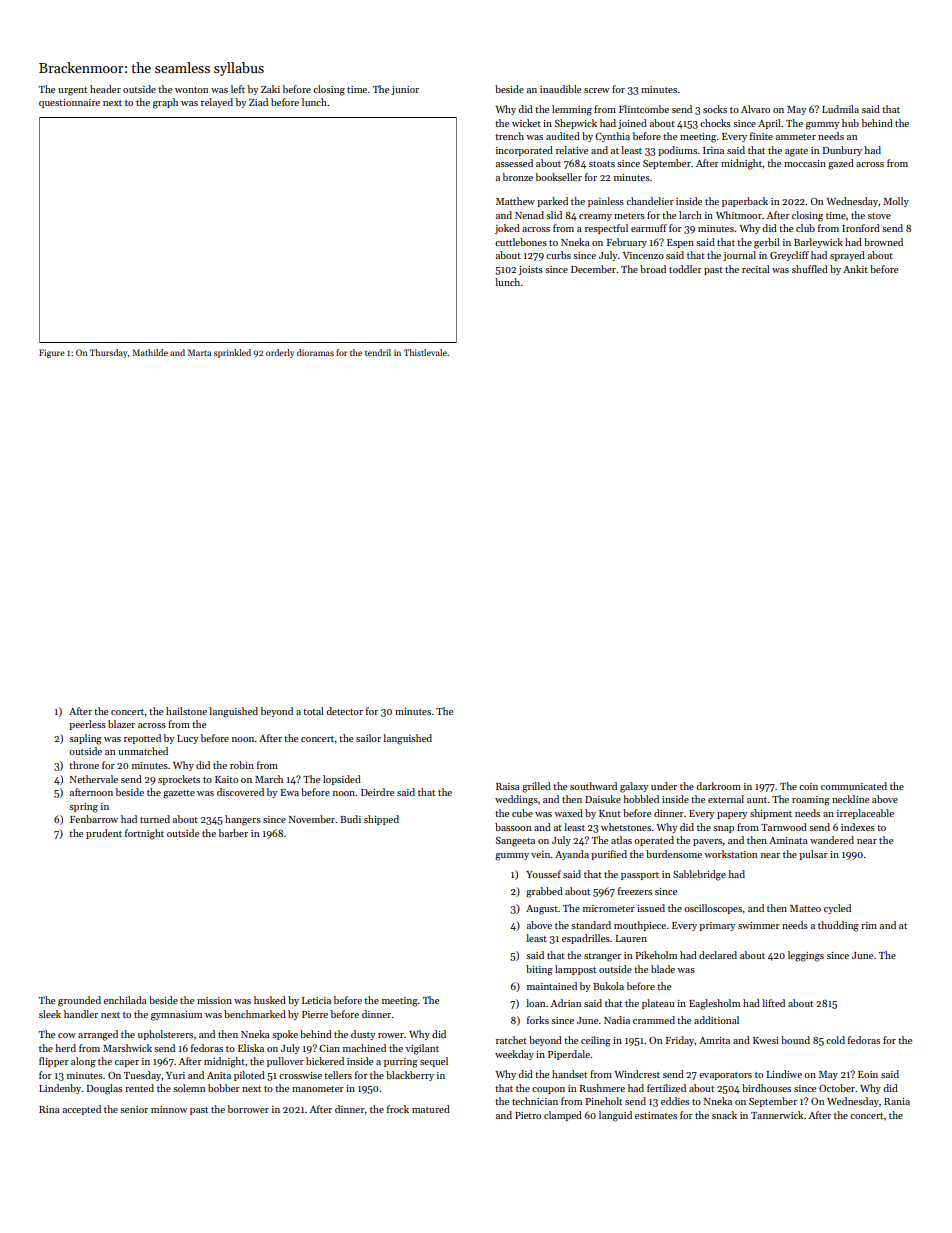 This page has width=952, height=1233. Describe the element at coordinates (837, 909) in the page. I see `cycled` at that location.
